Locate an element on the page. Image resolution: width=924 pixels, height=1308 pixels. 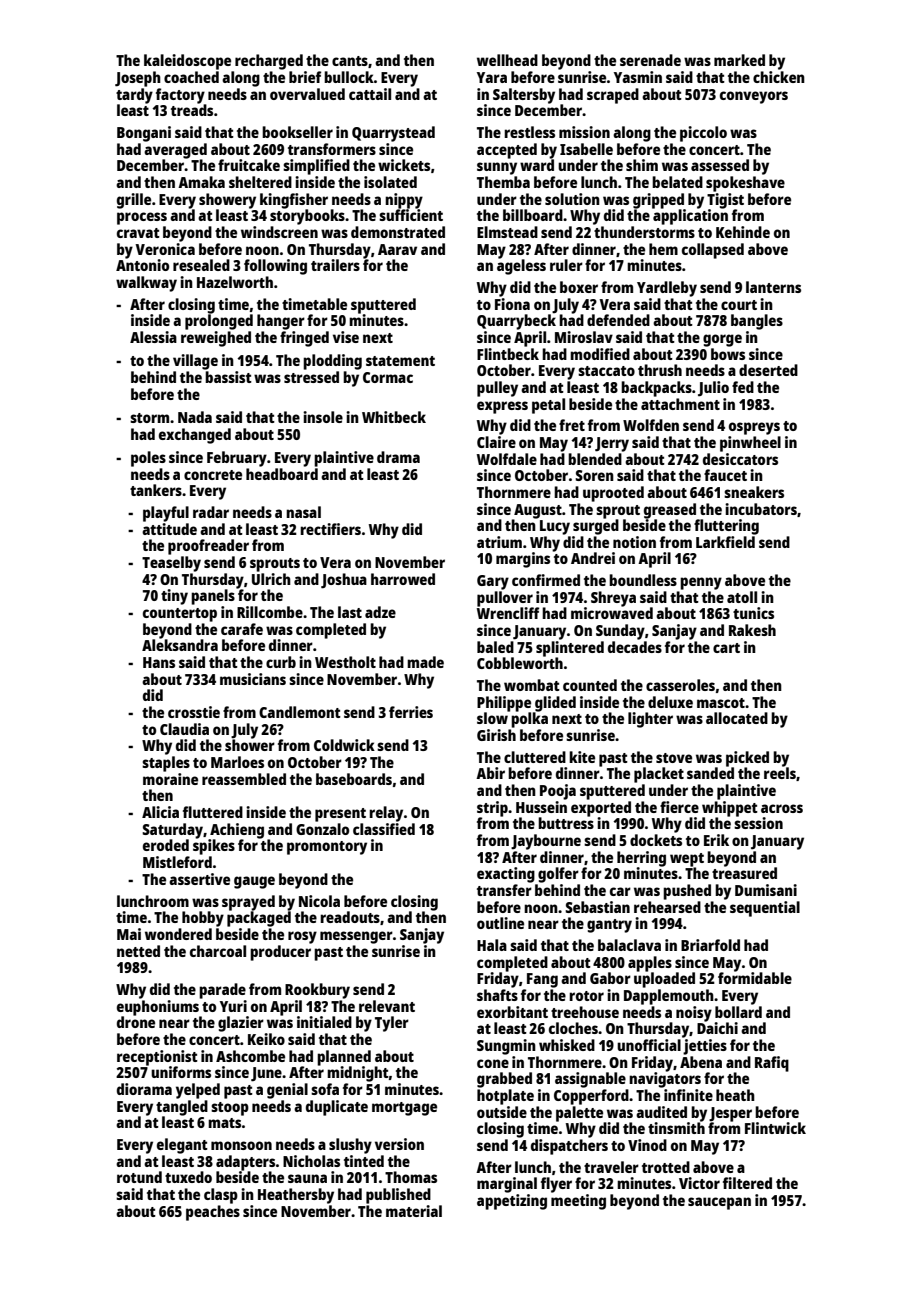
Fang is located at coordinates (542, 980).
